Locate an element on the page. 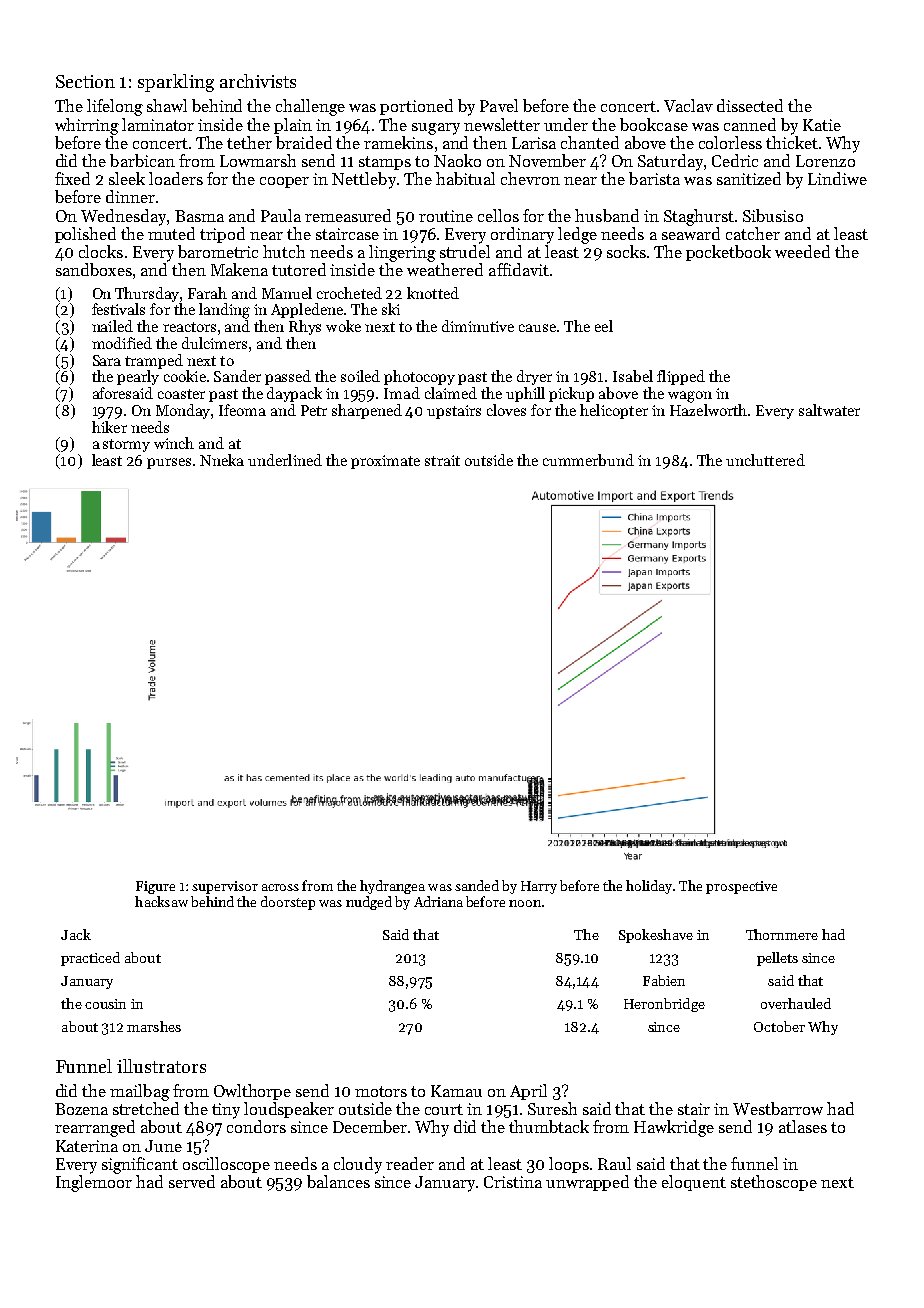 Image resolution: width=924 pixels, height=1308 pixels. noon is located at coordinates (525, 903).
